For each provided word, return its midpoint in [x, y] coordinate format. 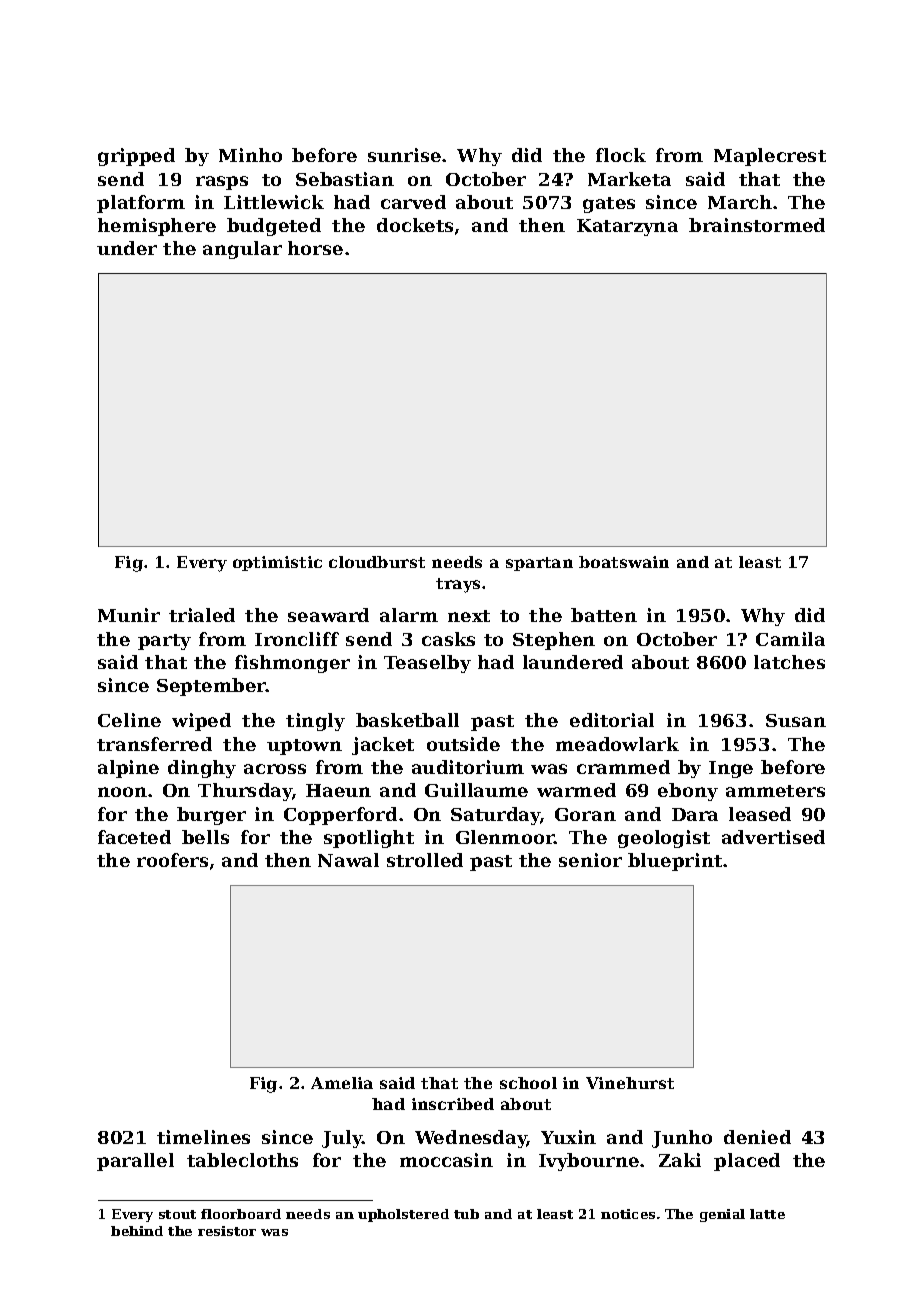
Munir [129, 615]
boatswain [624, 562]
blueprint [675, 862]
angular [242, 250]
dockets [415, 225]
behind [137, 1231]
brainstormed [757, 225]
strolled [425, 860]
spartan [539, 564]
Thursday [245, 792]
